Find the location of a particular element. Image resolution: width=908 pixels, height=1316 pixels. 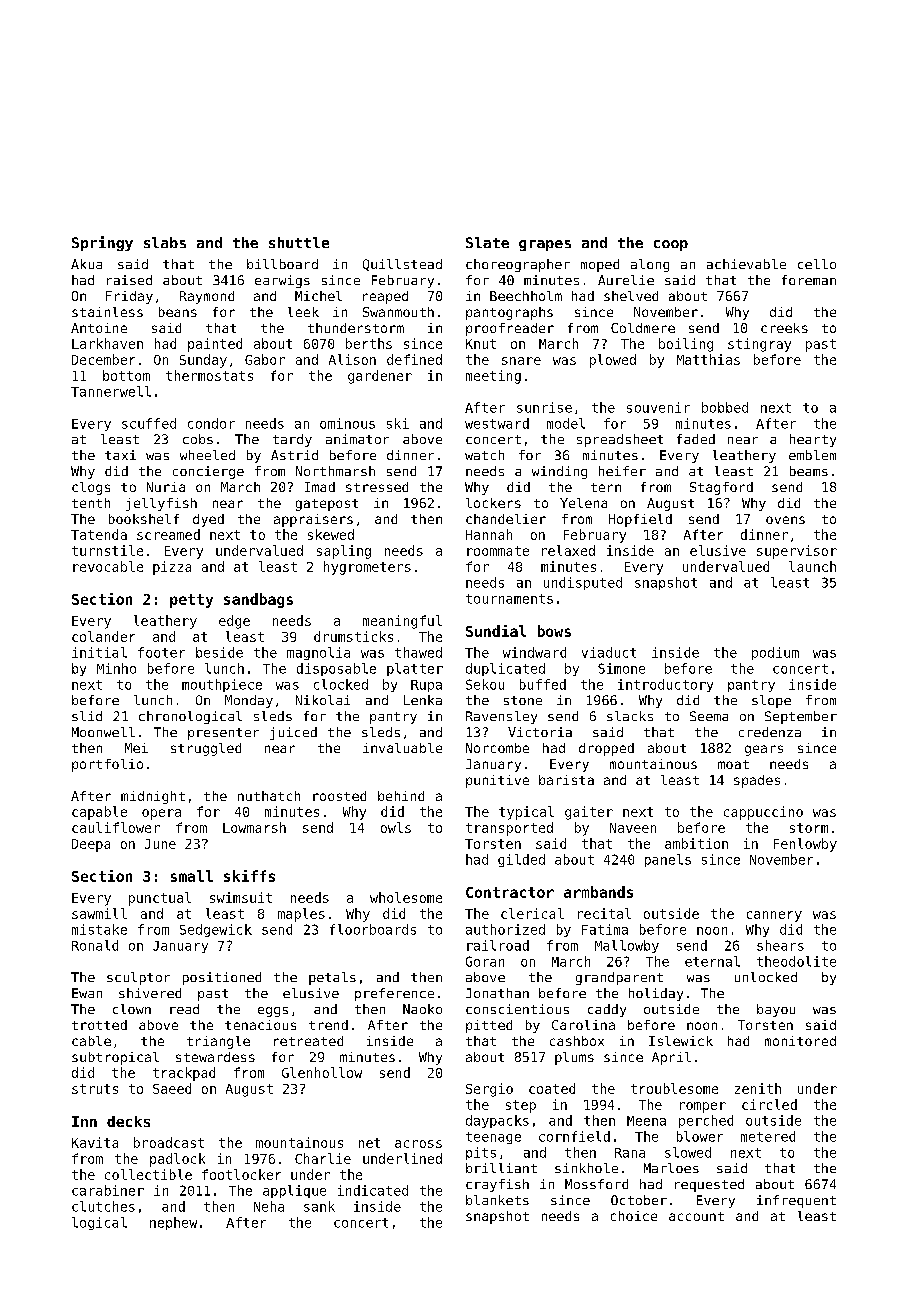

Beechholm is located at coordinates (526, 296).
